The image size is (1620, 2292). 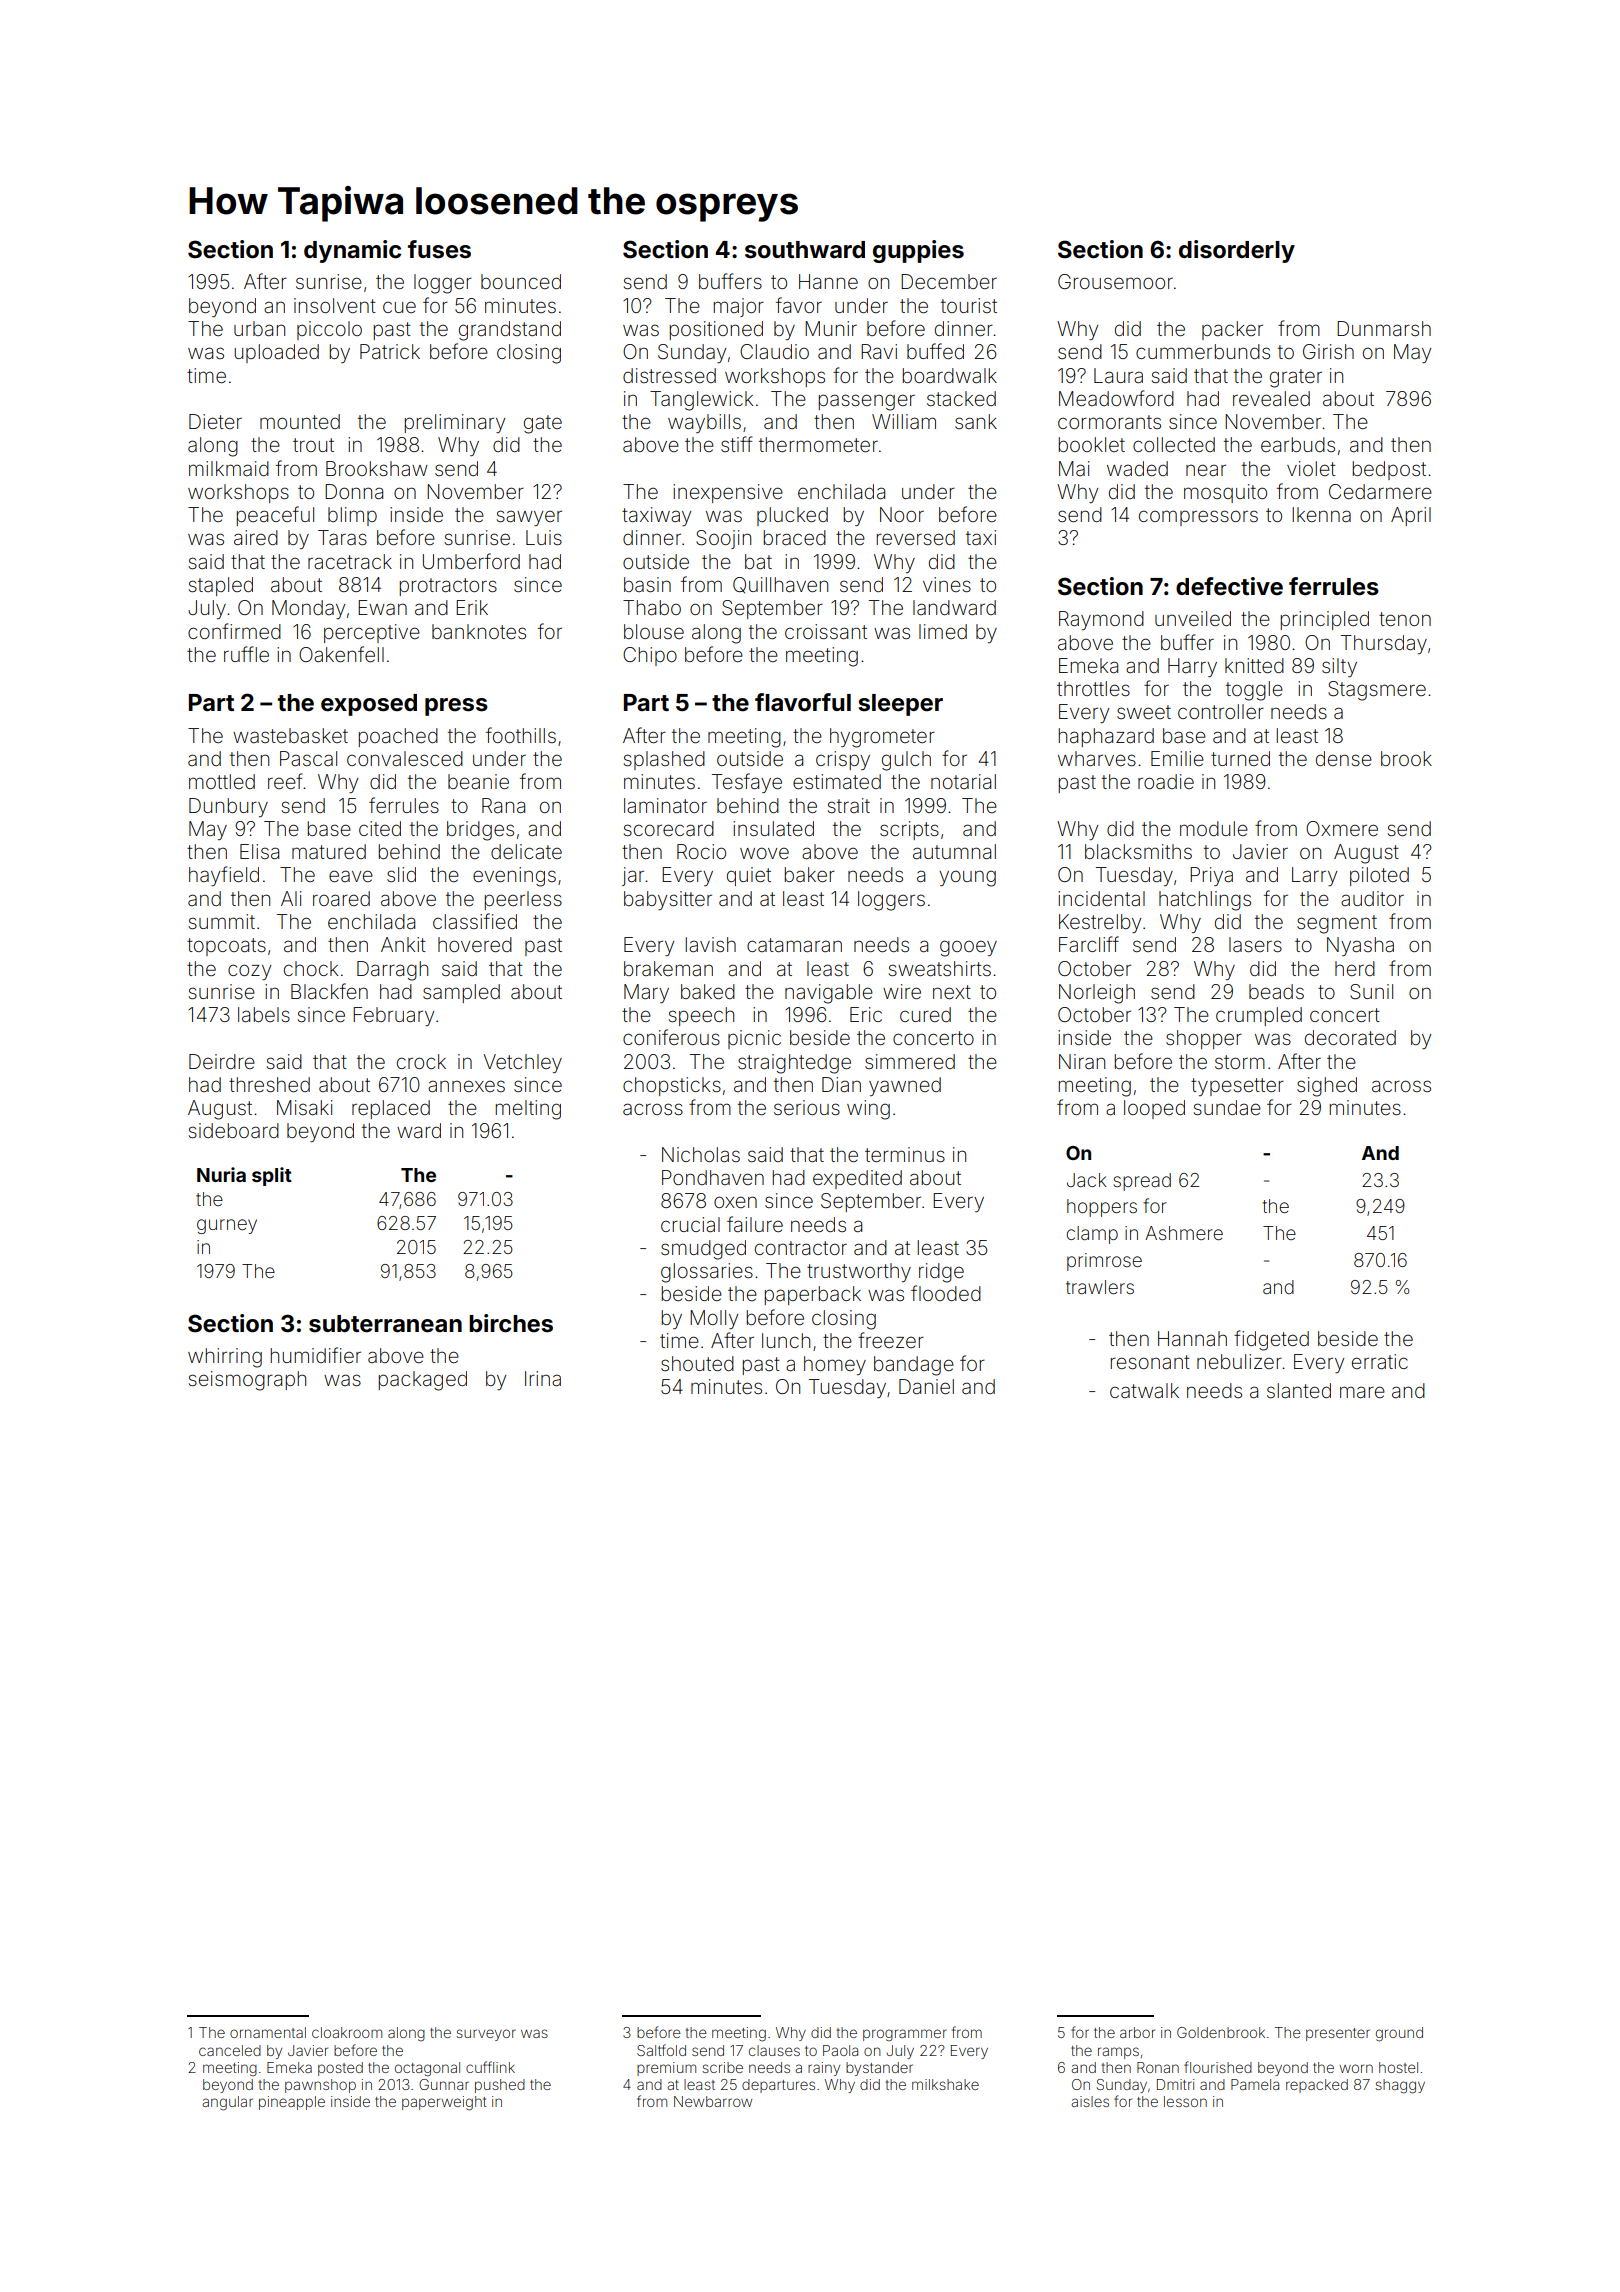 I want to click on shouted, so click(x=697, y=1363).
